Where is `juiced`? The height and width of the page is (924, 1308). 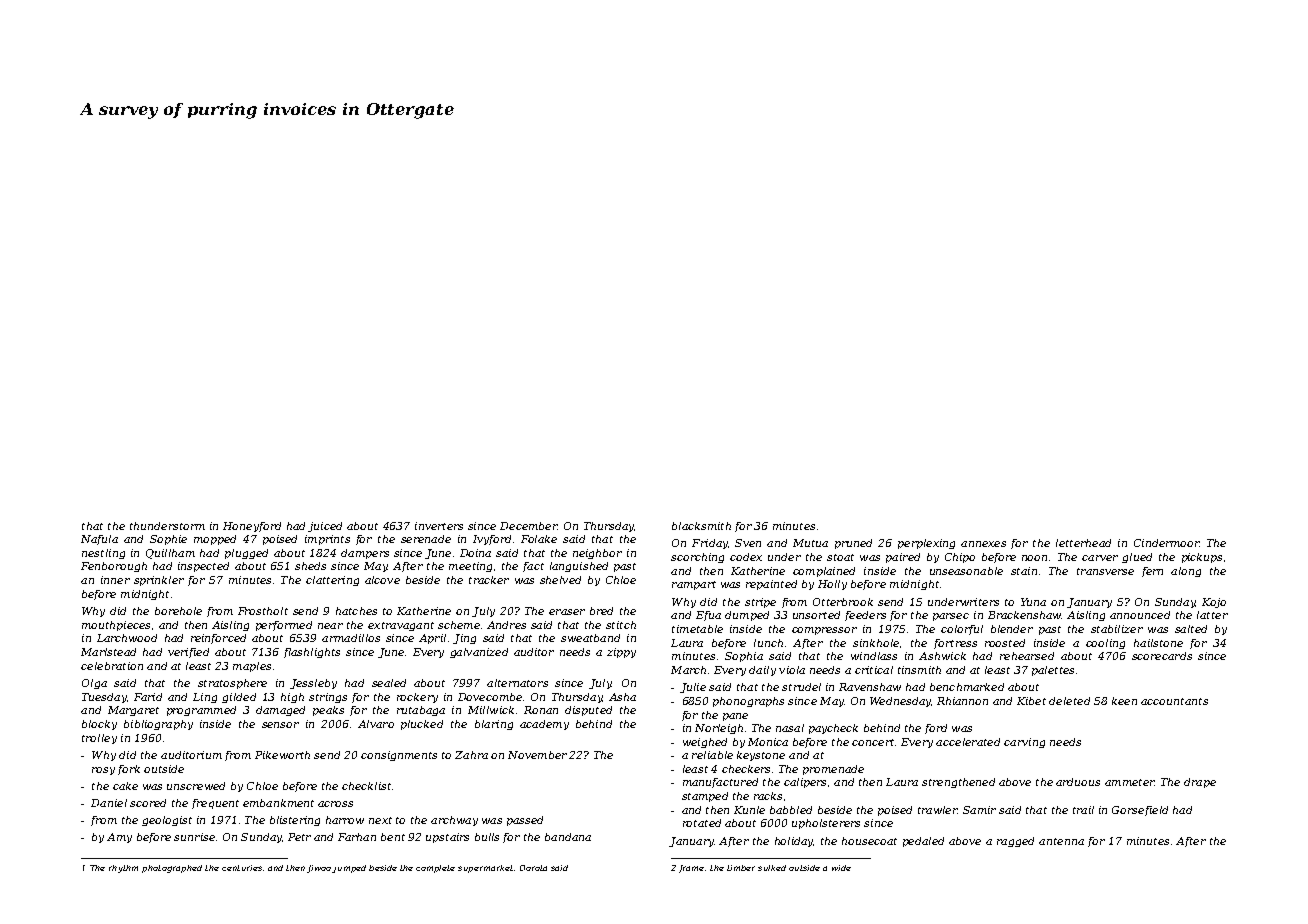
juiced is located at coordinates (325, 527).
